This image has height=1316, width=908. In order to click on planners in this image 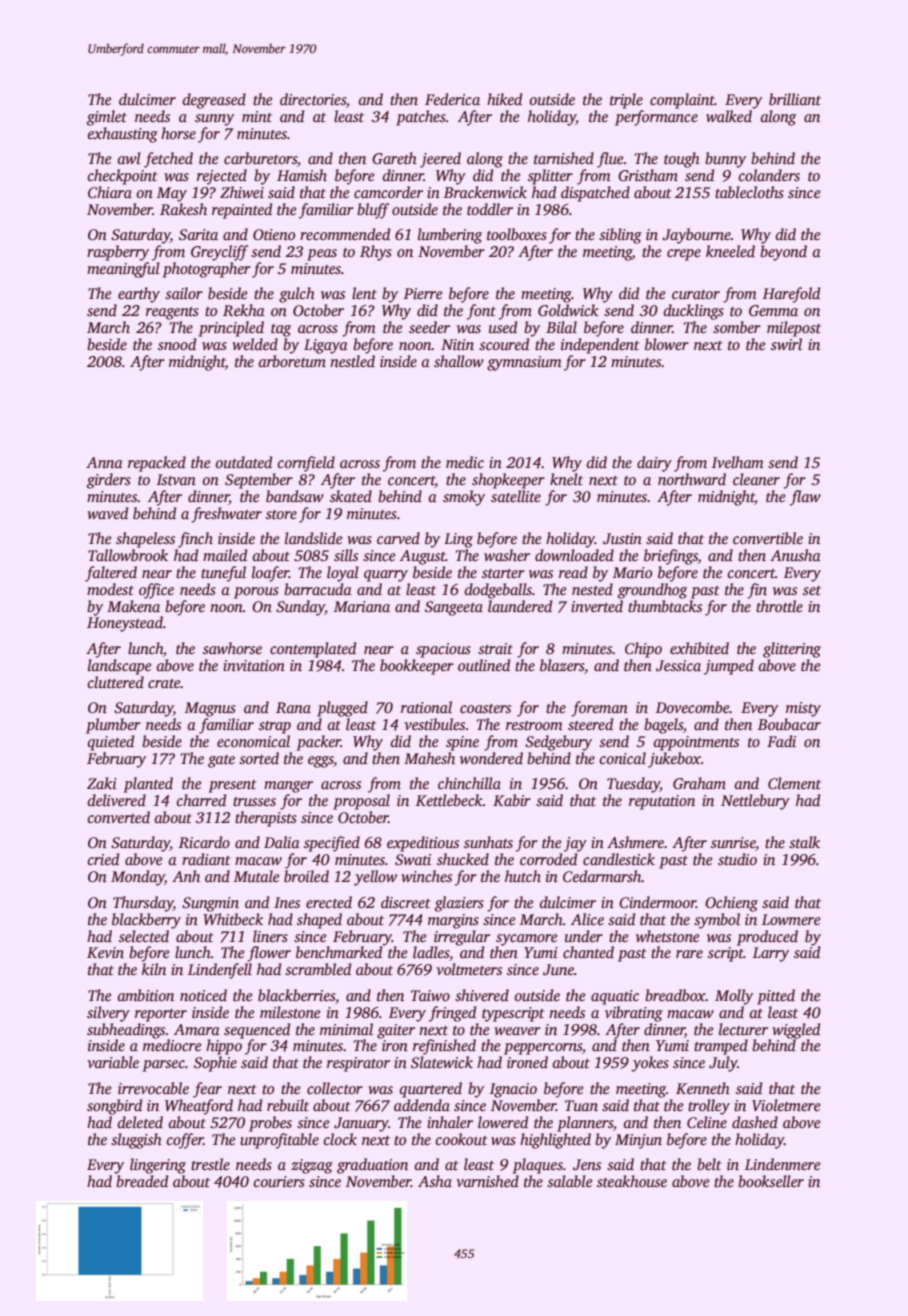, I will do `click(585, 1124)`.
